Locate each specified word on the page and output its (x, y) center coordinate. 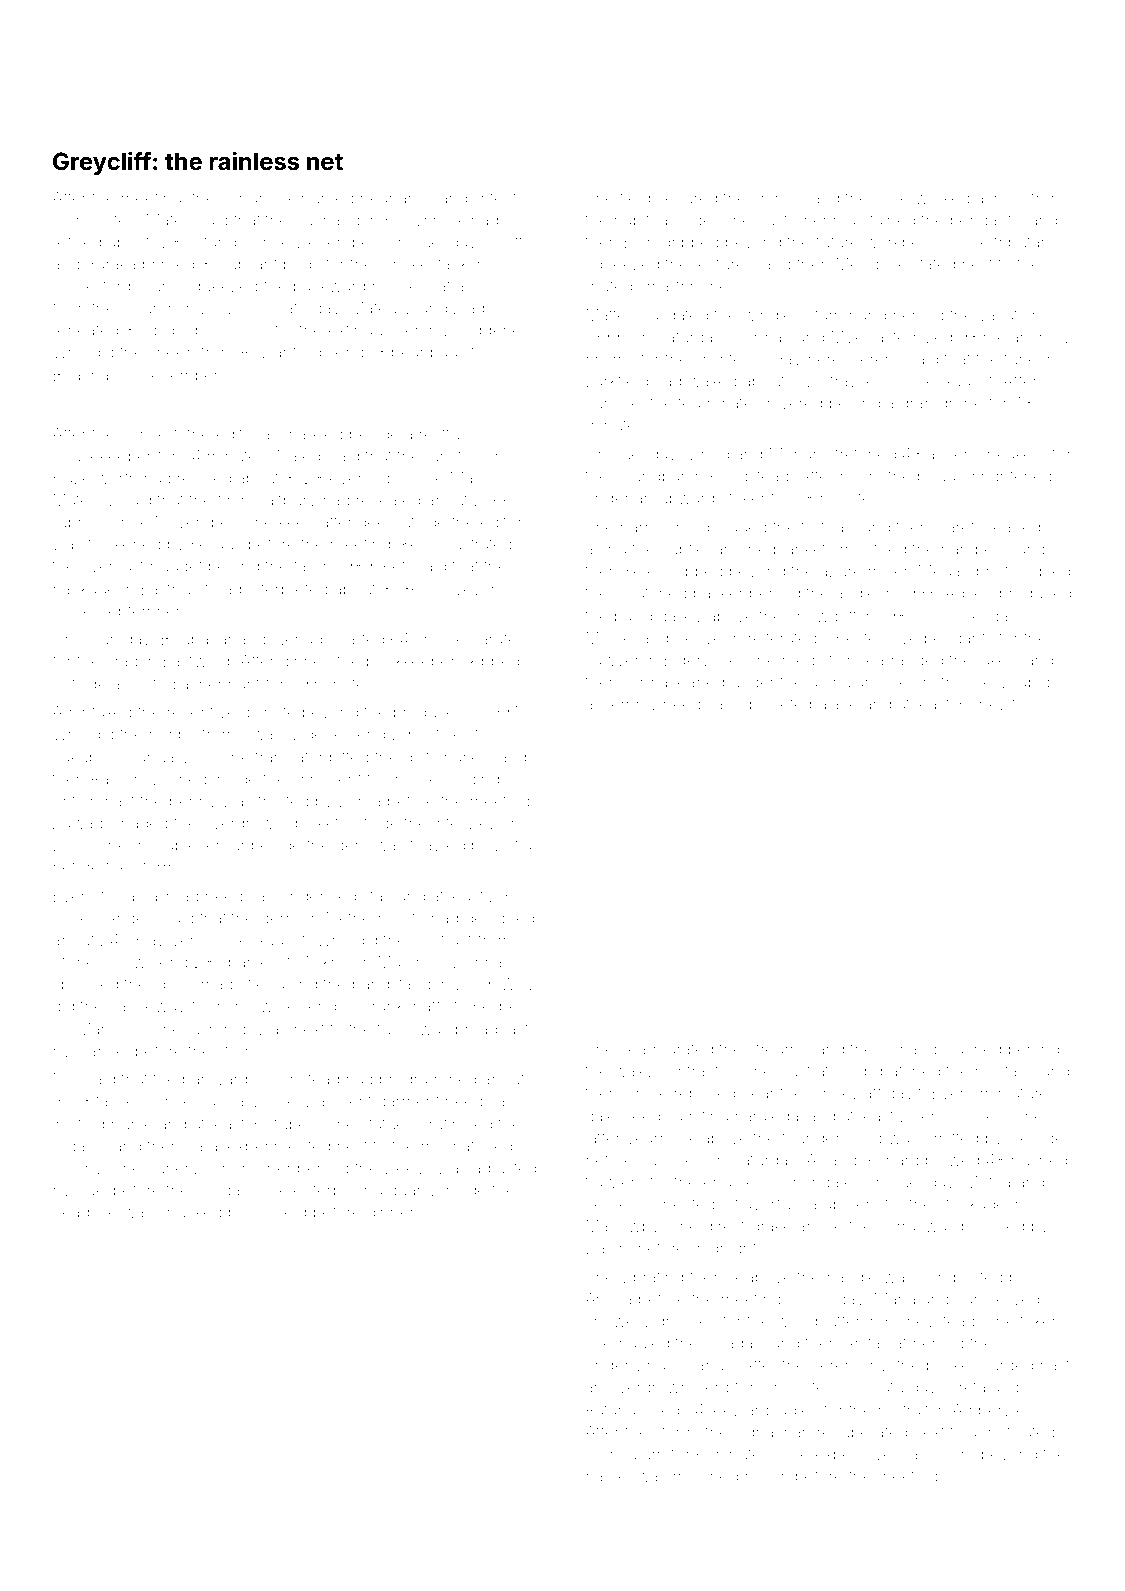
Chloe (646, 1092)
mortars (1003, 1071)
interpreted (288, 590)
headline (85, 1212)
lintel (490, 198)
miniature (1014, 1093)
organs (78, 1149)
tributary (1025, 244)
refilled (77, 241)
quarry (412, 1193)
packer (718, 594)
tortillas (826, 527)
